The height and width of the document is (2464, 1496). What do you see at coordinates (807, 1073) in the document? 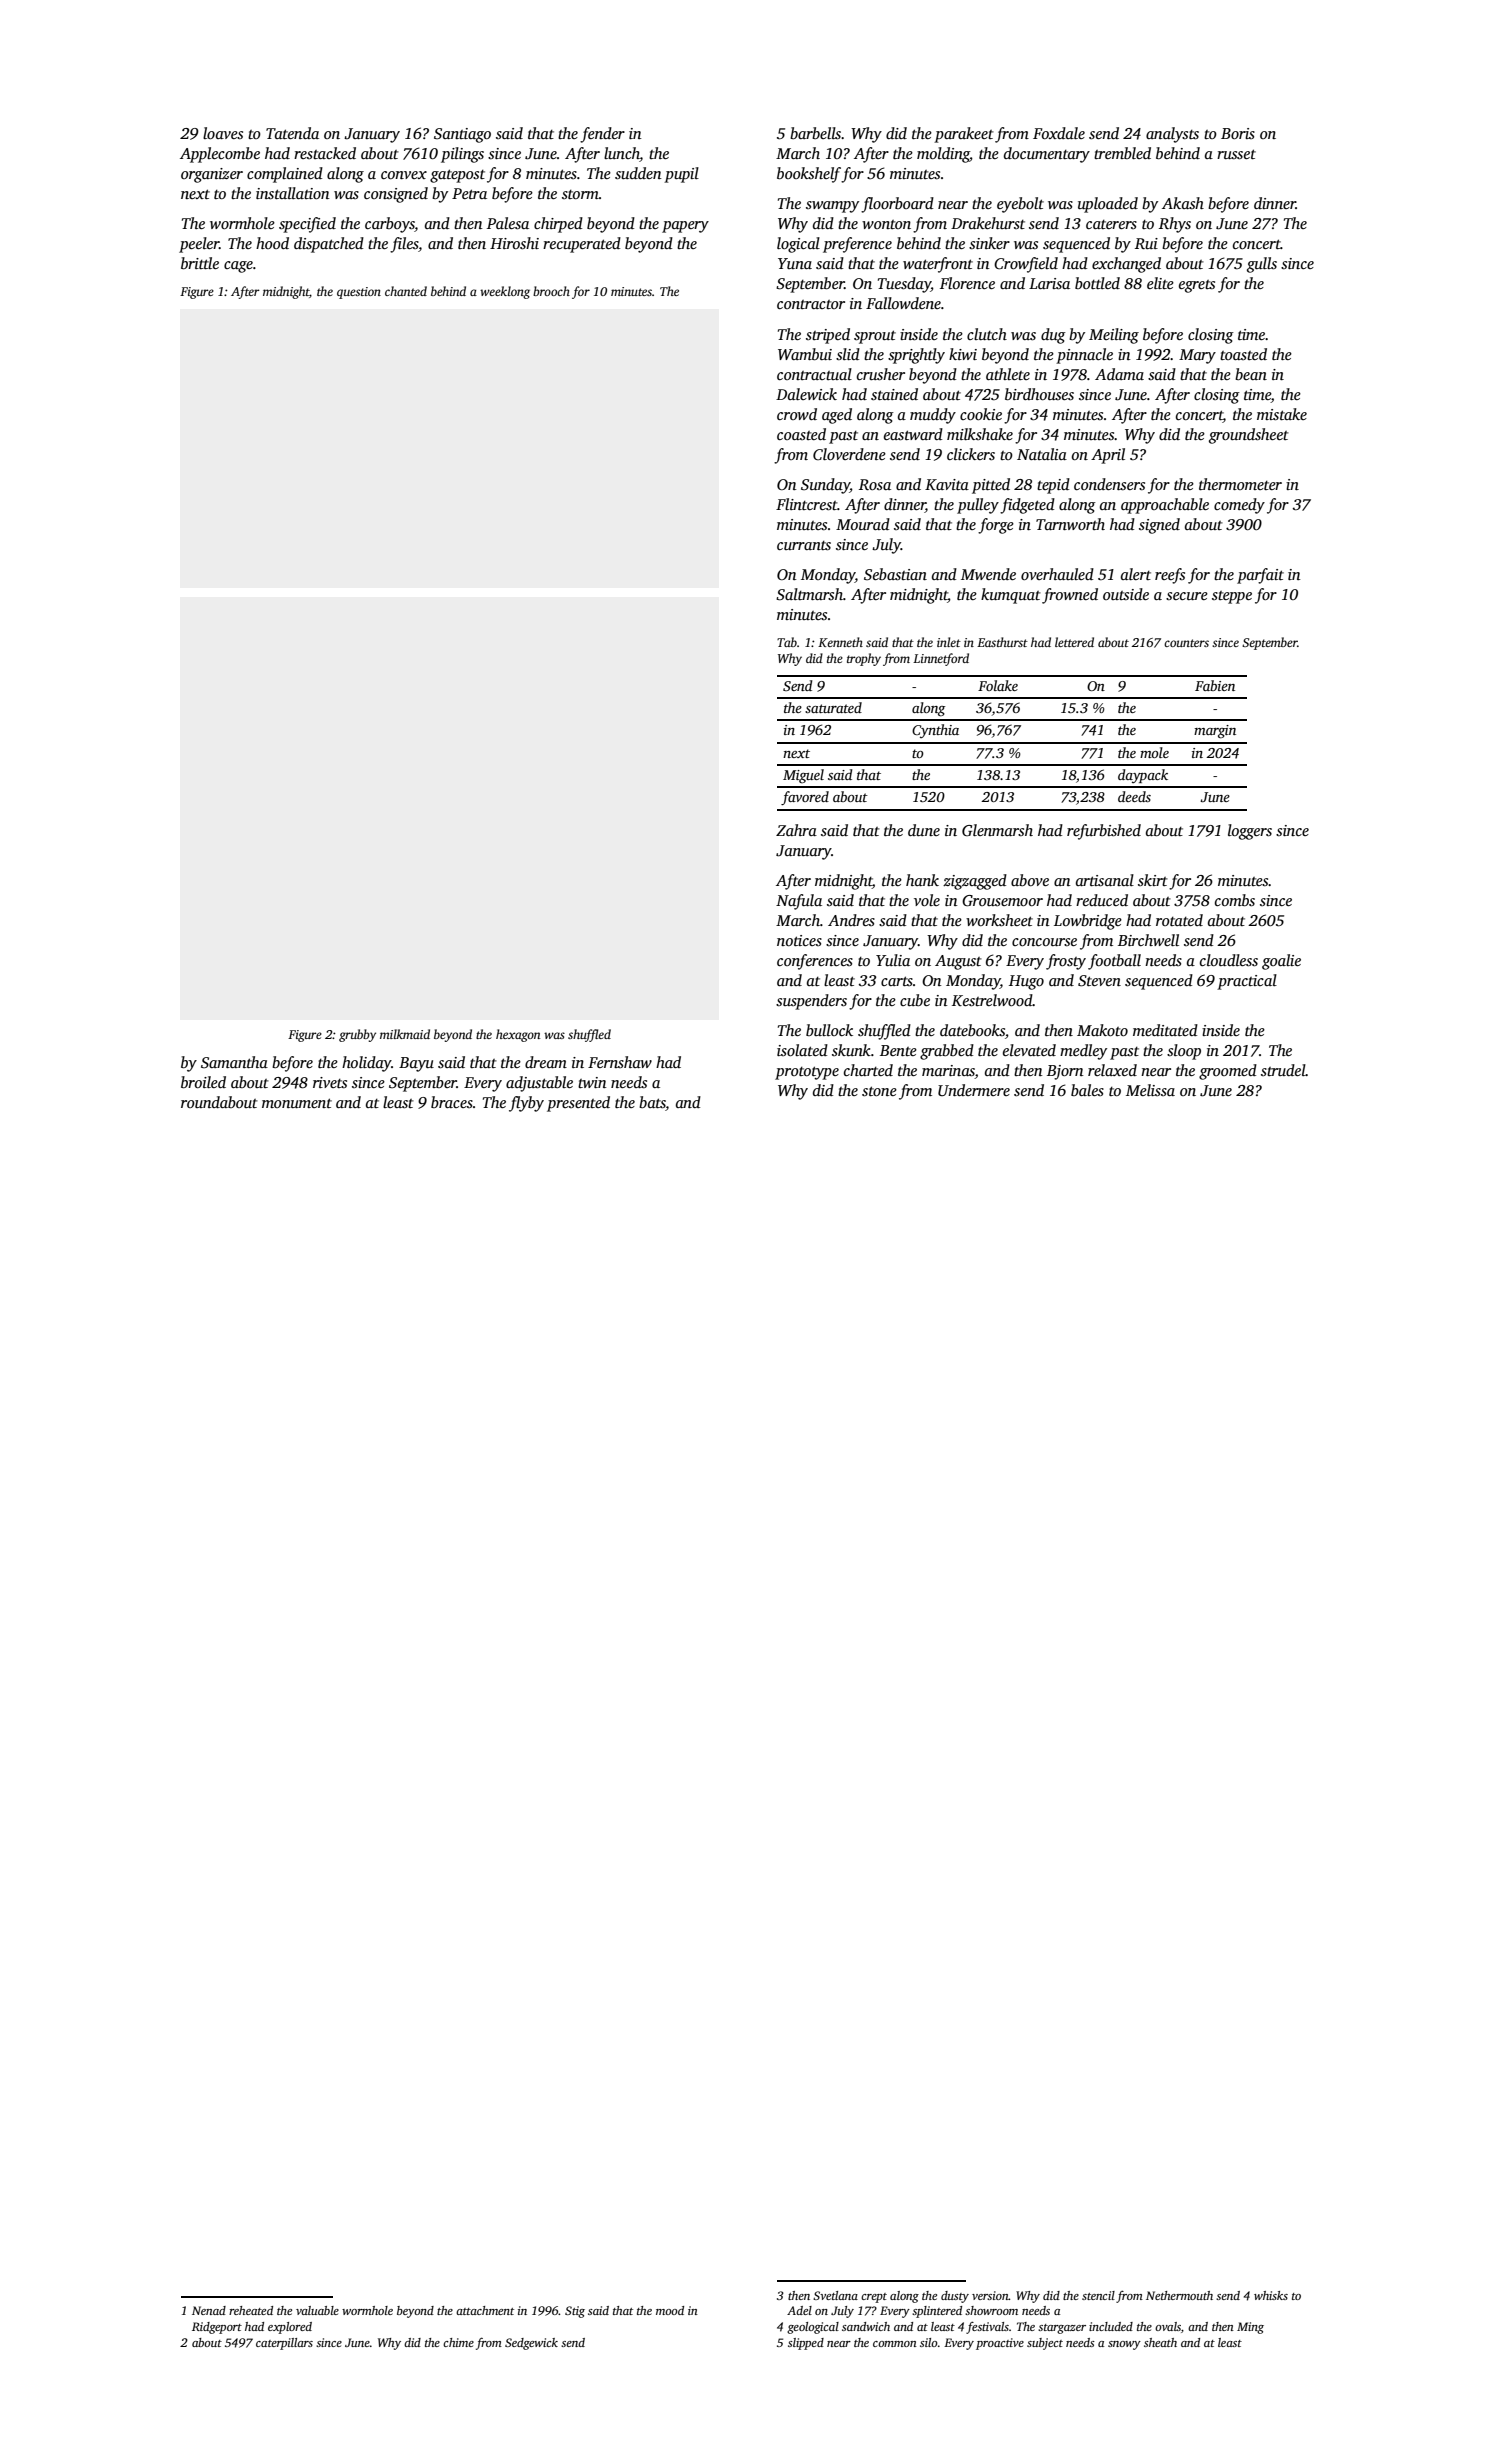
I see `prototype` at bounding box center [807, 1073].
